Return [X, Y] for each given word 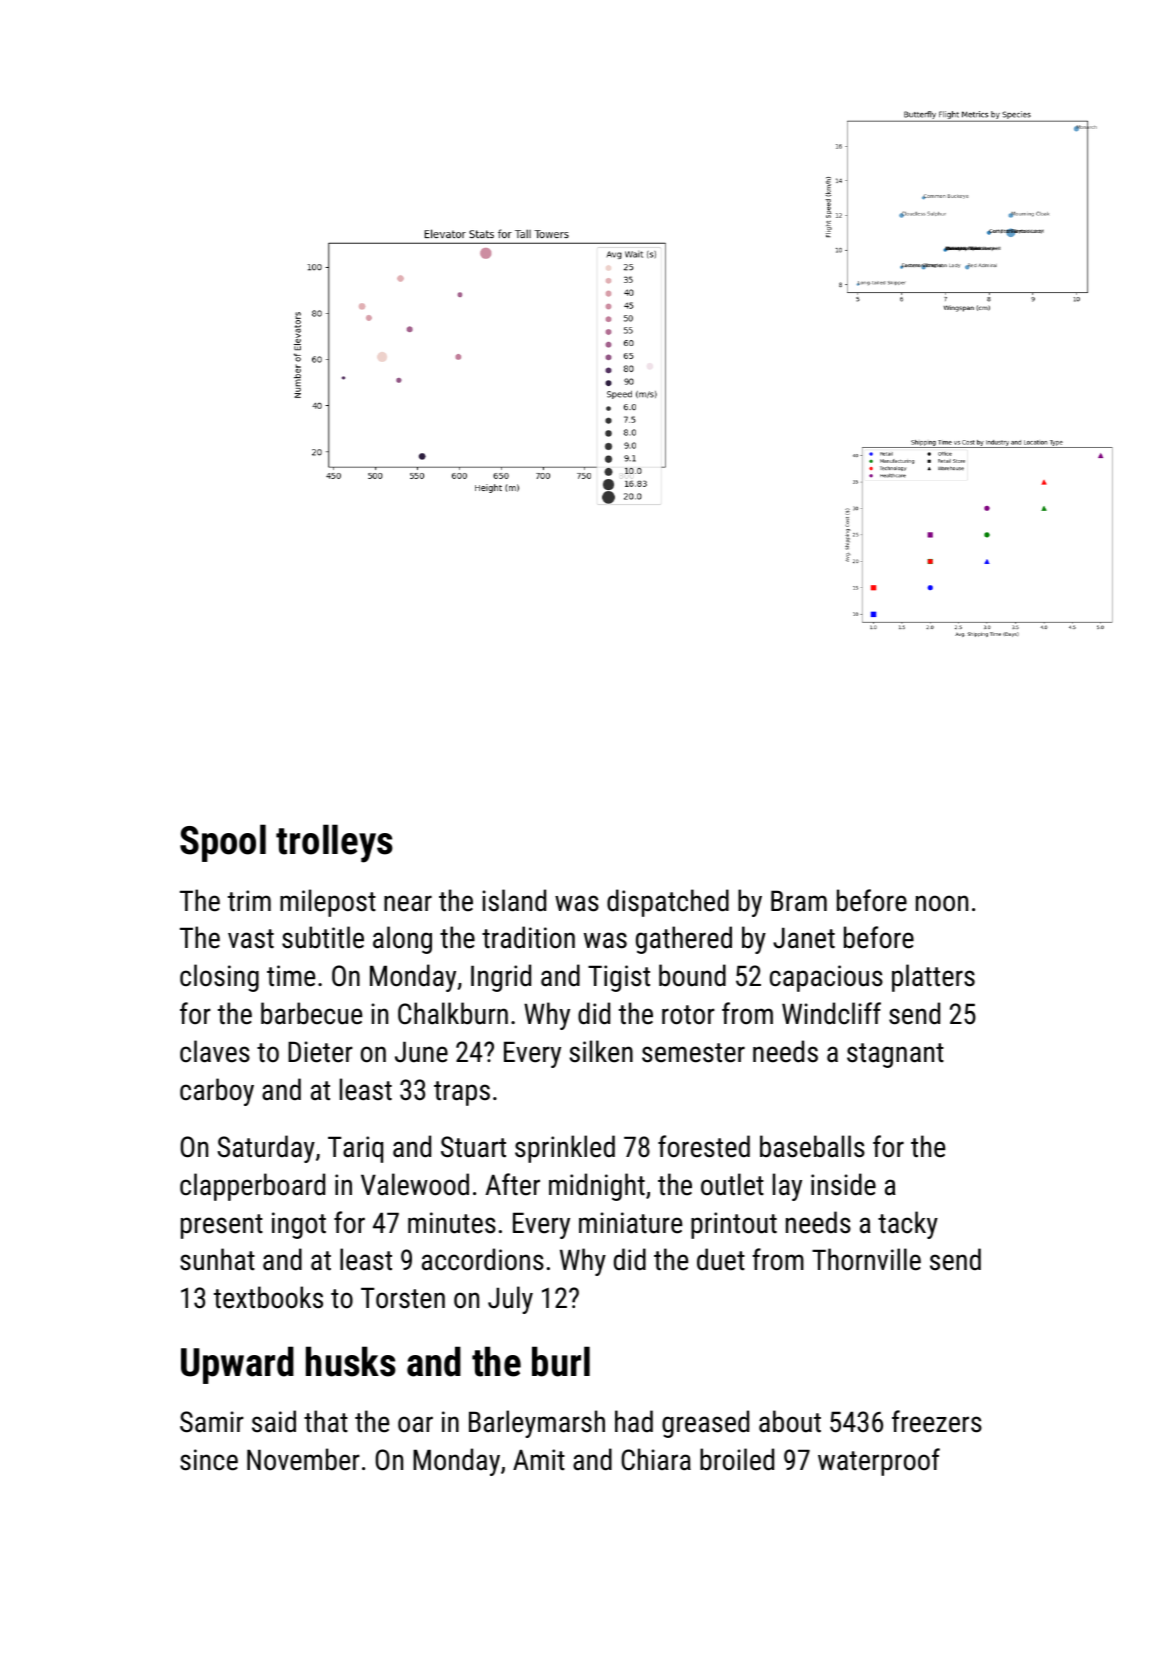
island [514, 900]
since [209, 1460]
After [513, 1184]
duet [721, 1259]
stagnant [895, 1055]
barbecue [311, 1013]
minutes [452, 1223]
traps [462, 1093]
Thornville [866, 1259]
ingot [299, 1225]
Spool [223, 843]
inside [843, 1184]
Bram [799, 901]
